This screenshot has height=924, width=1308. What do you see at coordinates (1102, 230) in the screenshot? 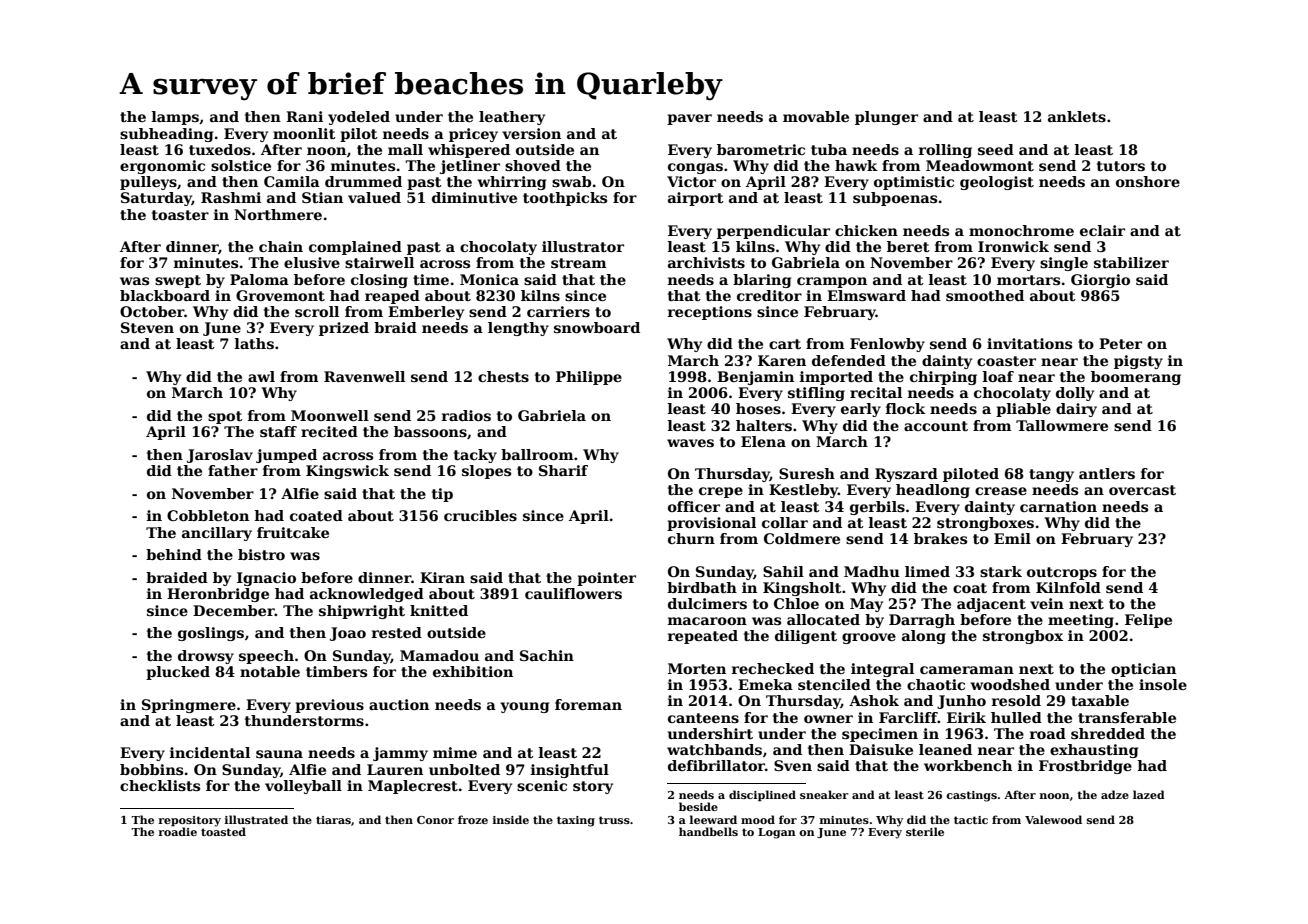
I see `eclair` at bounding box center [1102, 230].
